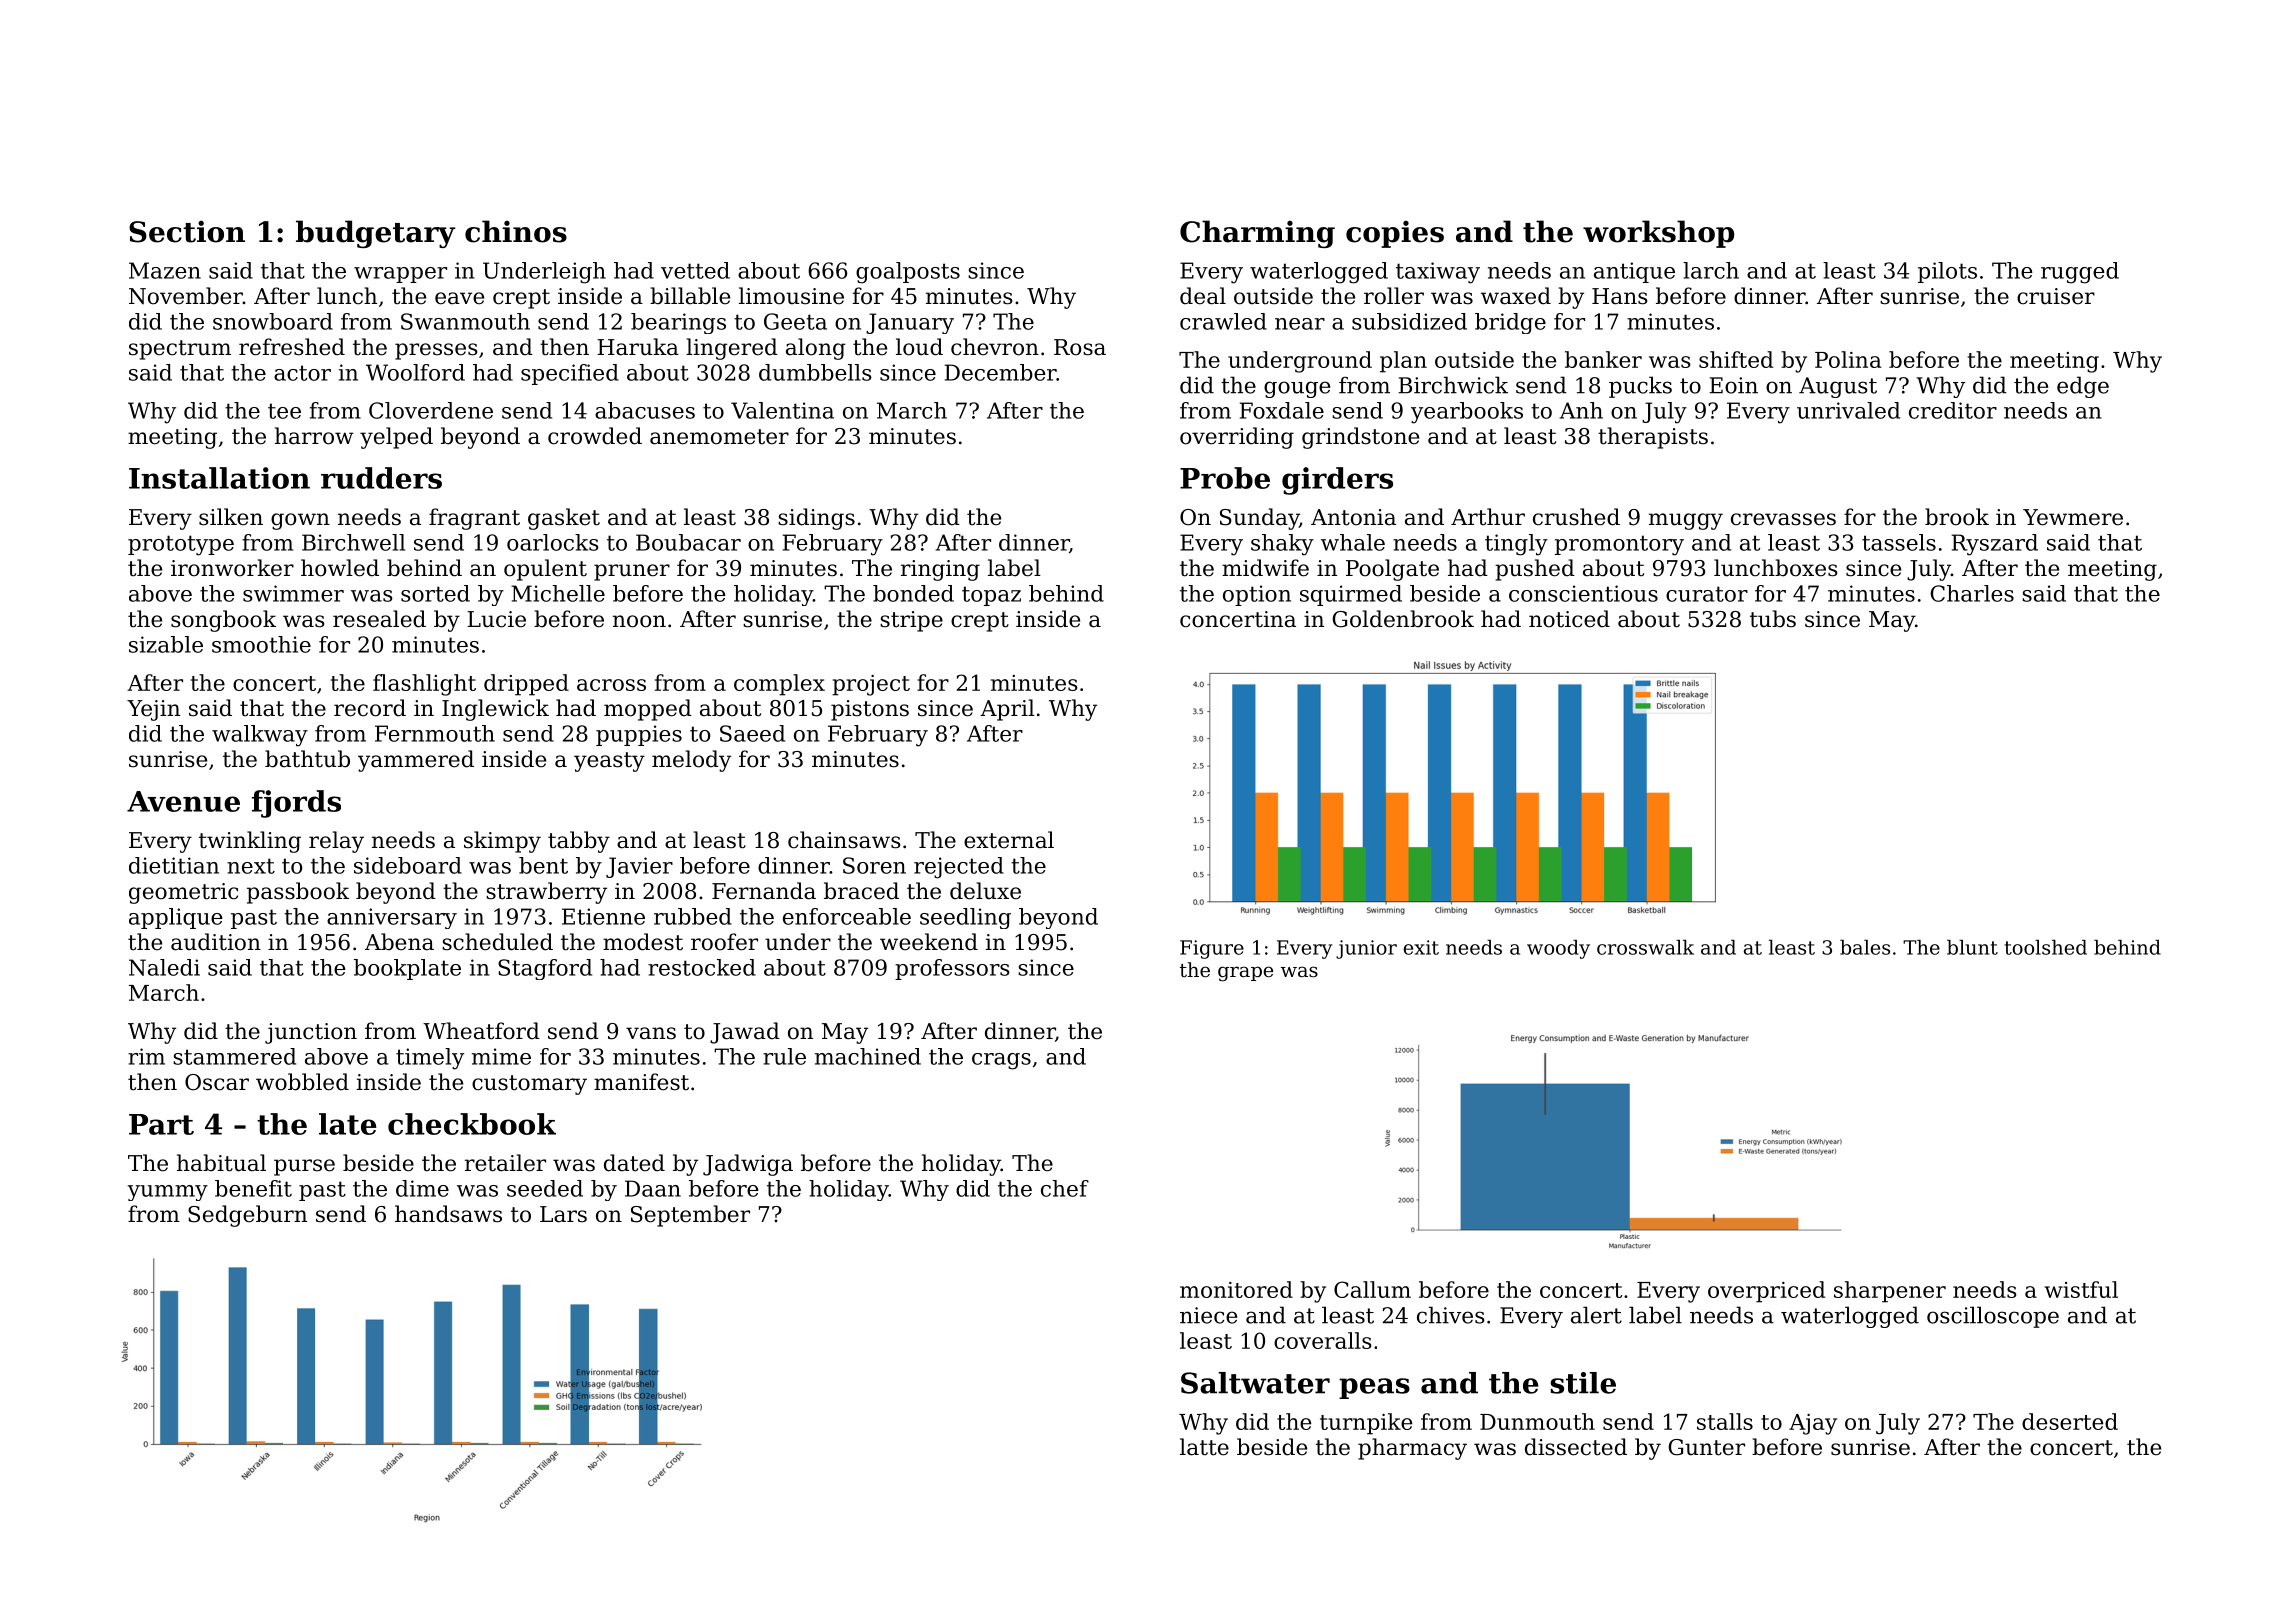 The height and width of the document is (1620, 2292). What do you see at coordinates (1204, 1447) in the document?
I see `latte` at bounding box center [1204, 1447].
